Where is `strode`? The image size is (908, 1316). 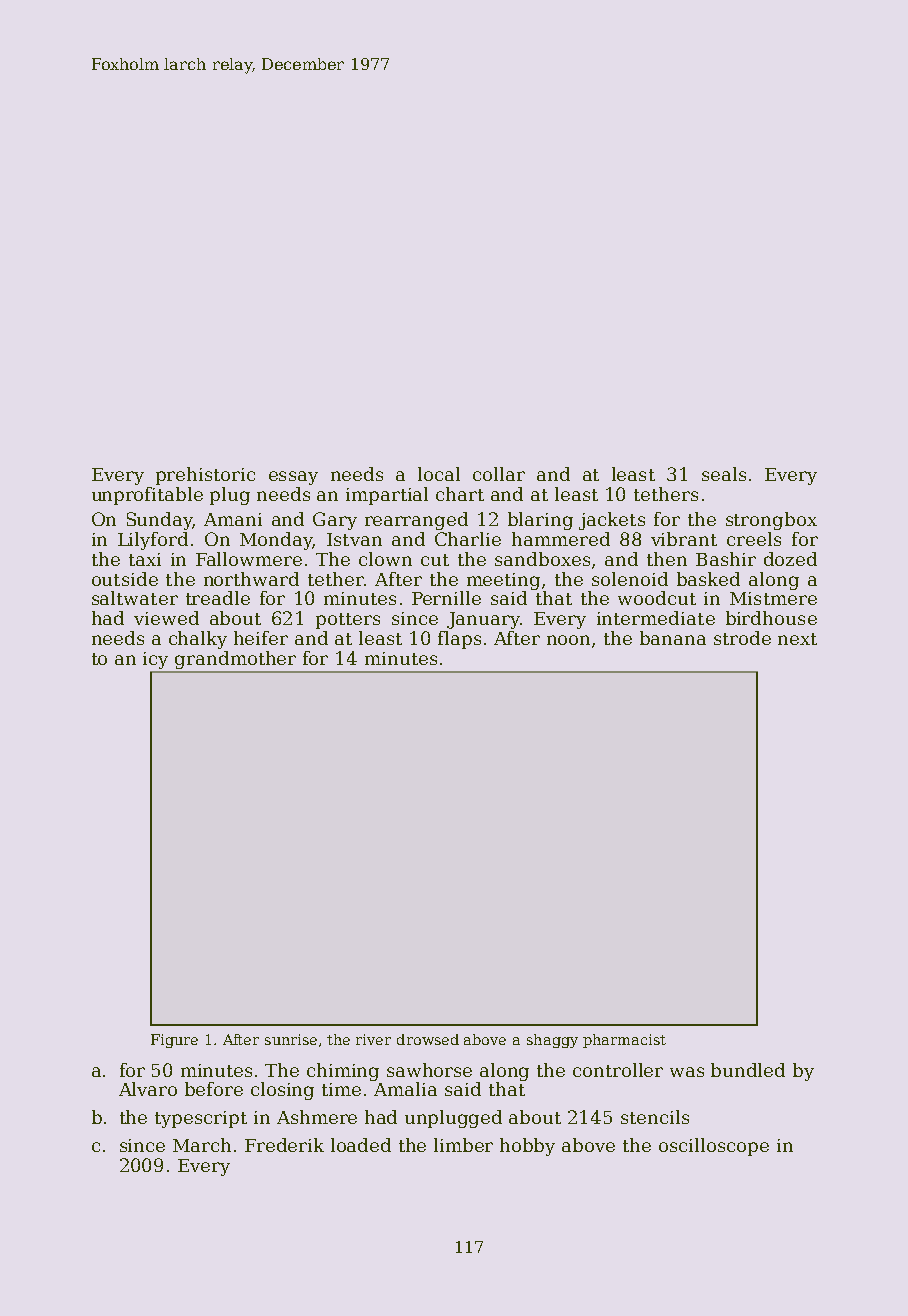 strode is located at coordinates (742, 638).
